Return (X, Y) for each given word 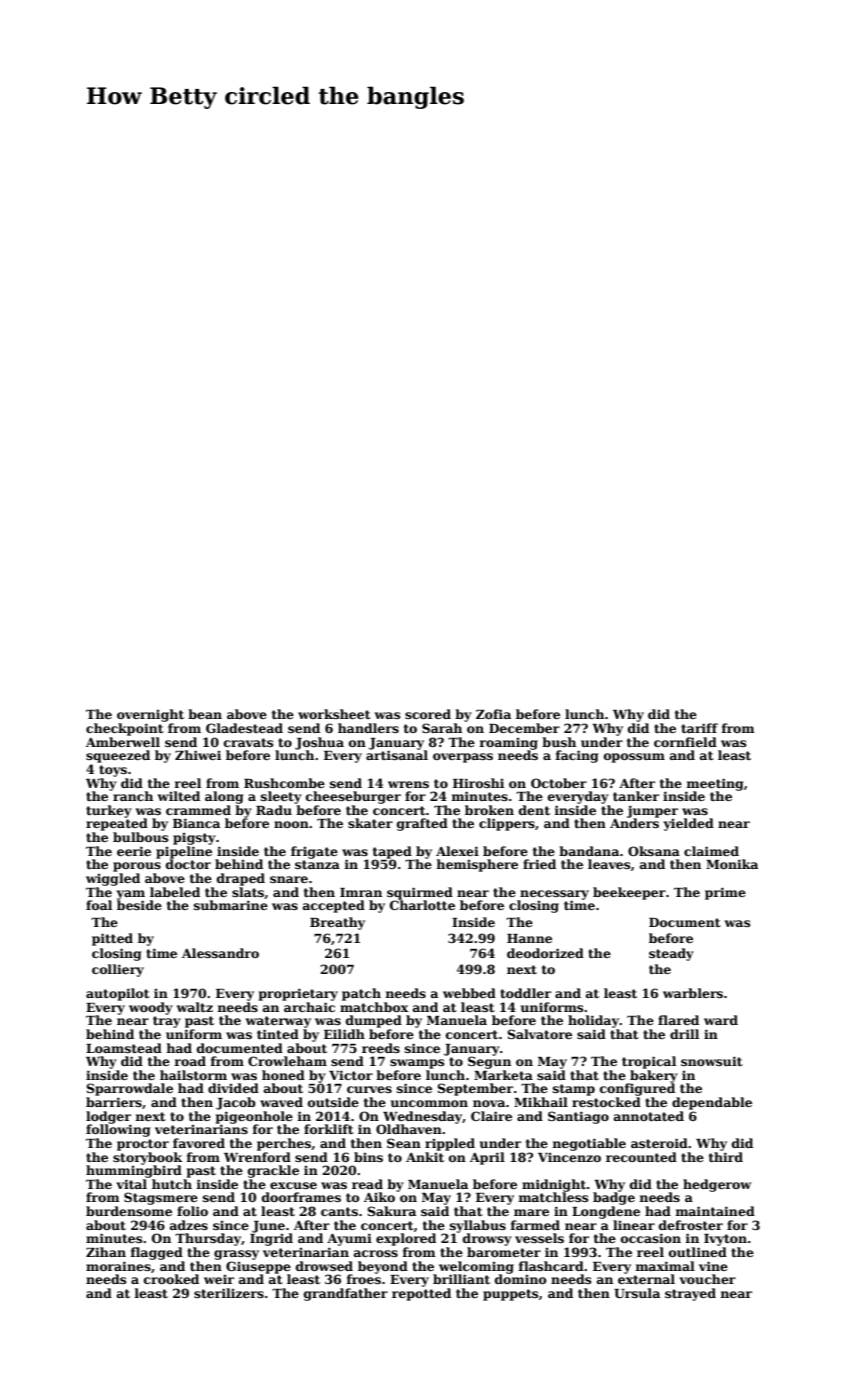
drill (684, 1034)
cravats (248, 742)
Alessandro (220, 953)
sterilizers (229, 1293)
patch (361, 994)
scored (428, 714)
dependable (712, 1103)
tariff (699, 728)
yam (130, 895)
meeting (714, 784)
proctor (143, 1145)
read (367, 1184)
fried (539, 864)
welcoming (476, 1267)
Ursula (637, 1293)
